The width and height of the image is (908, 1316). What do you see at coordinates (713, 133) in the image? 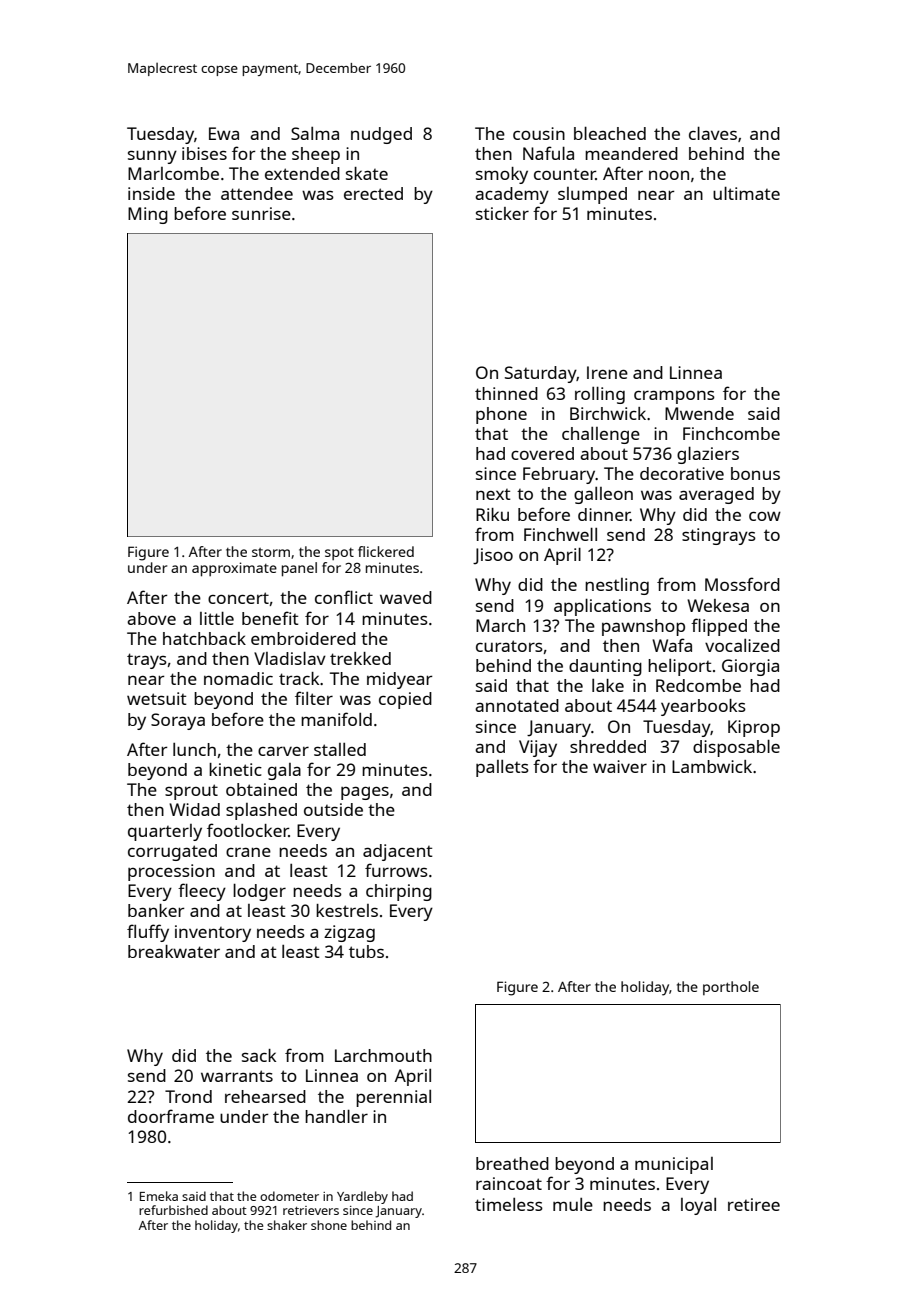
I see `claves` at bounding box center [713, 133].
